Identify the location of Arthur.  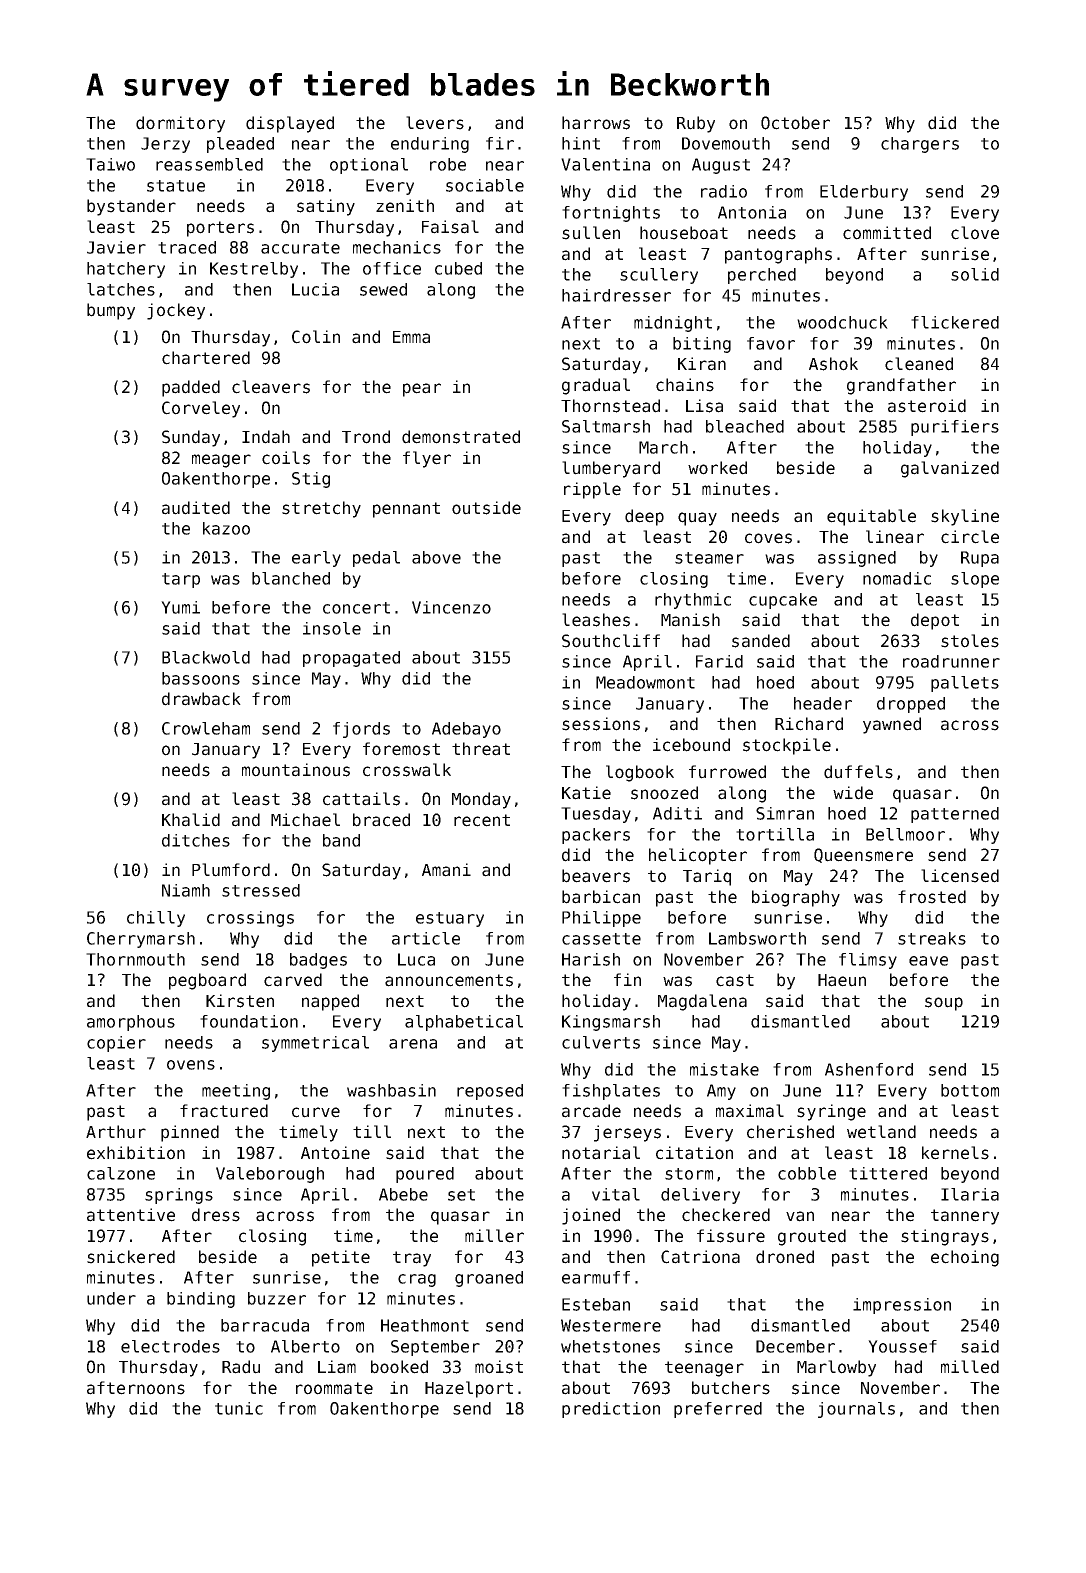
(116, 1132).
